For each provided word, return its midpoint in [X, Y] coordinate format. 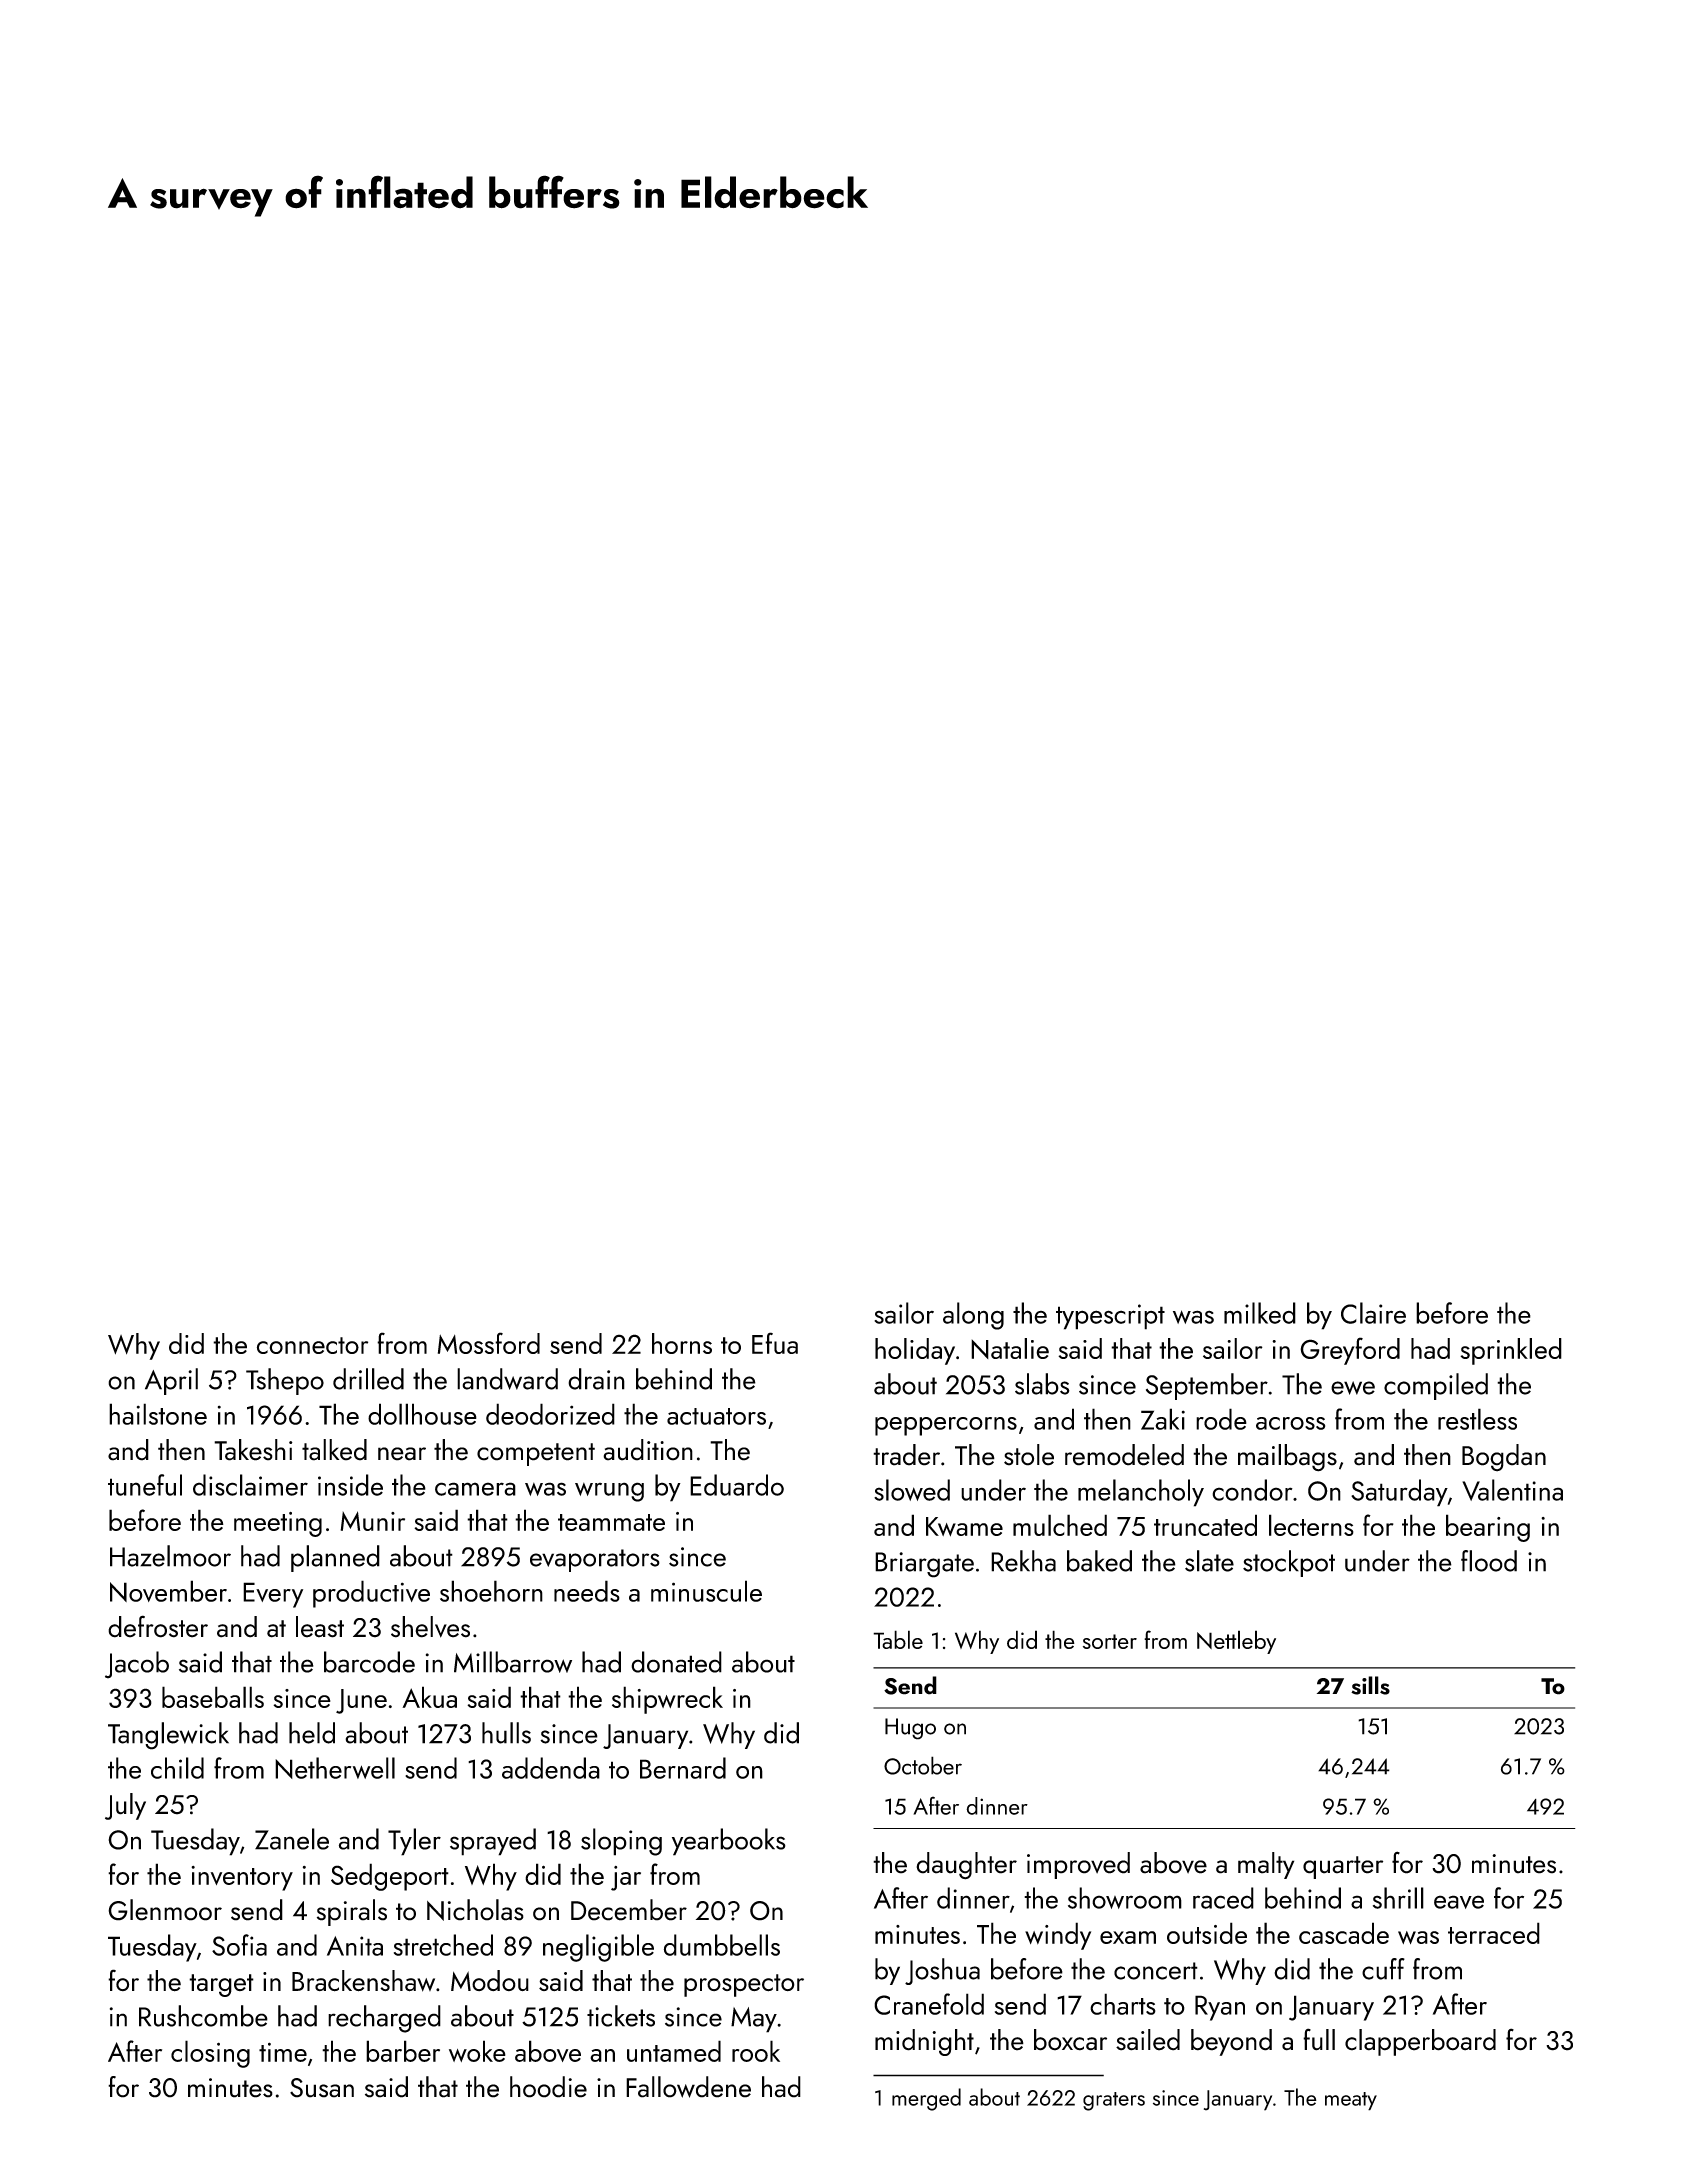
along [973, 1316]
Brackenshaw [363, 1981]
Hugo [910, 1729]
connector [312, 1345]
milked [1260, 1313]
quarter [1343, 1867]
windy [1058, 1936]
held [312, 1733]
